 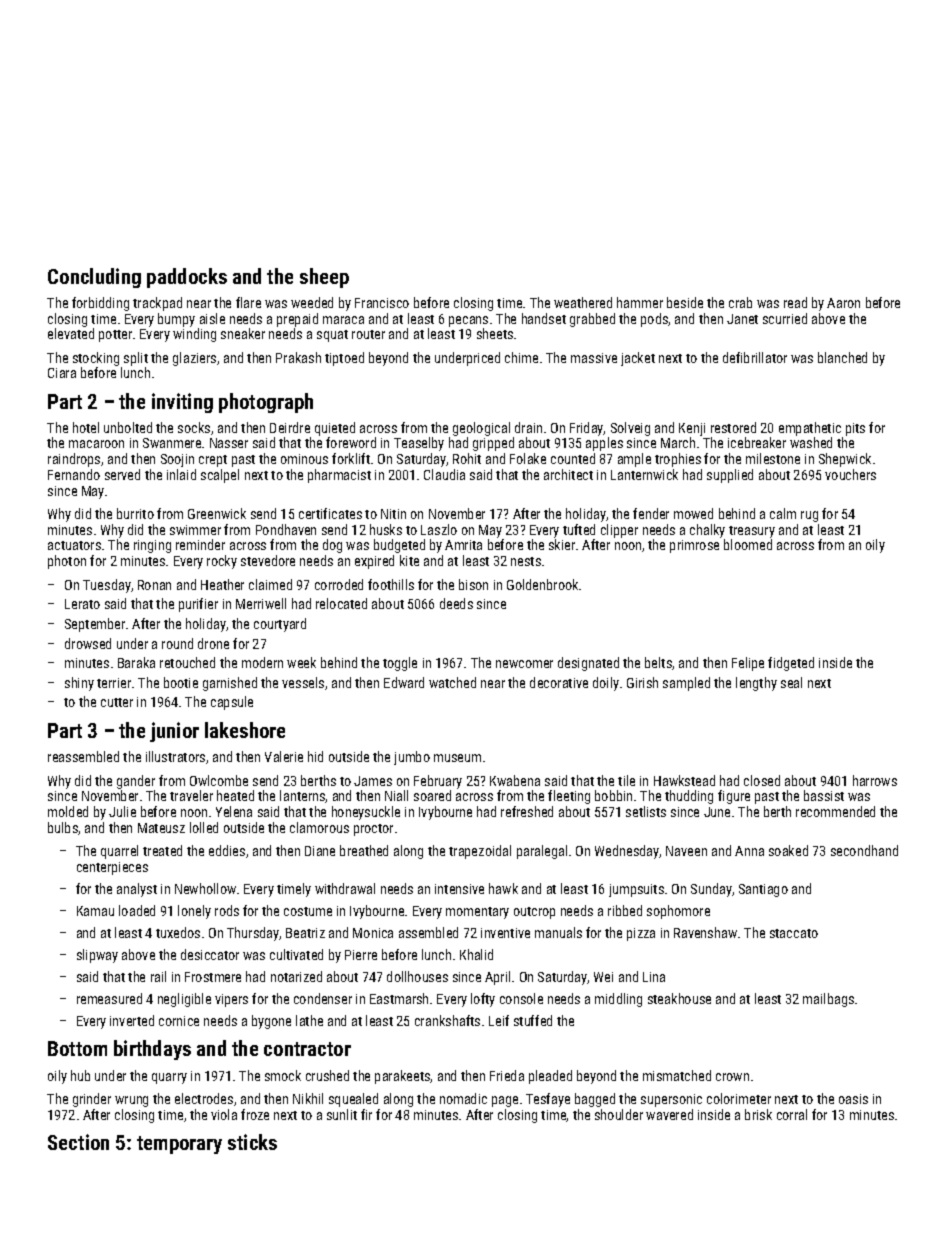 What do you see at coordinates (855, 429) in the screenshot?
I see `pits` at bounding box center [855, 429].
